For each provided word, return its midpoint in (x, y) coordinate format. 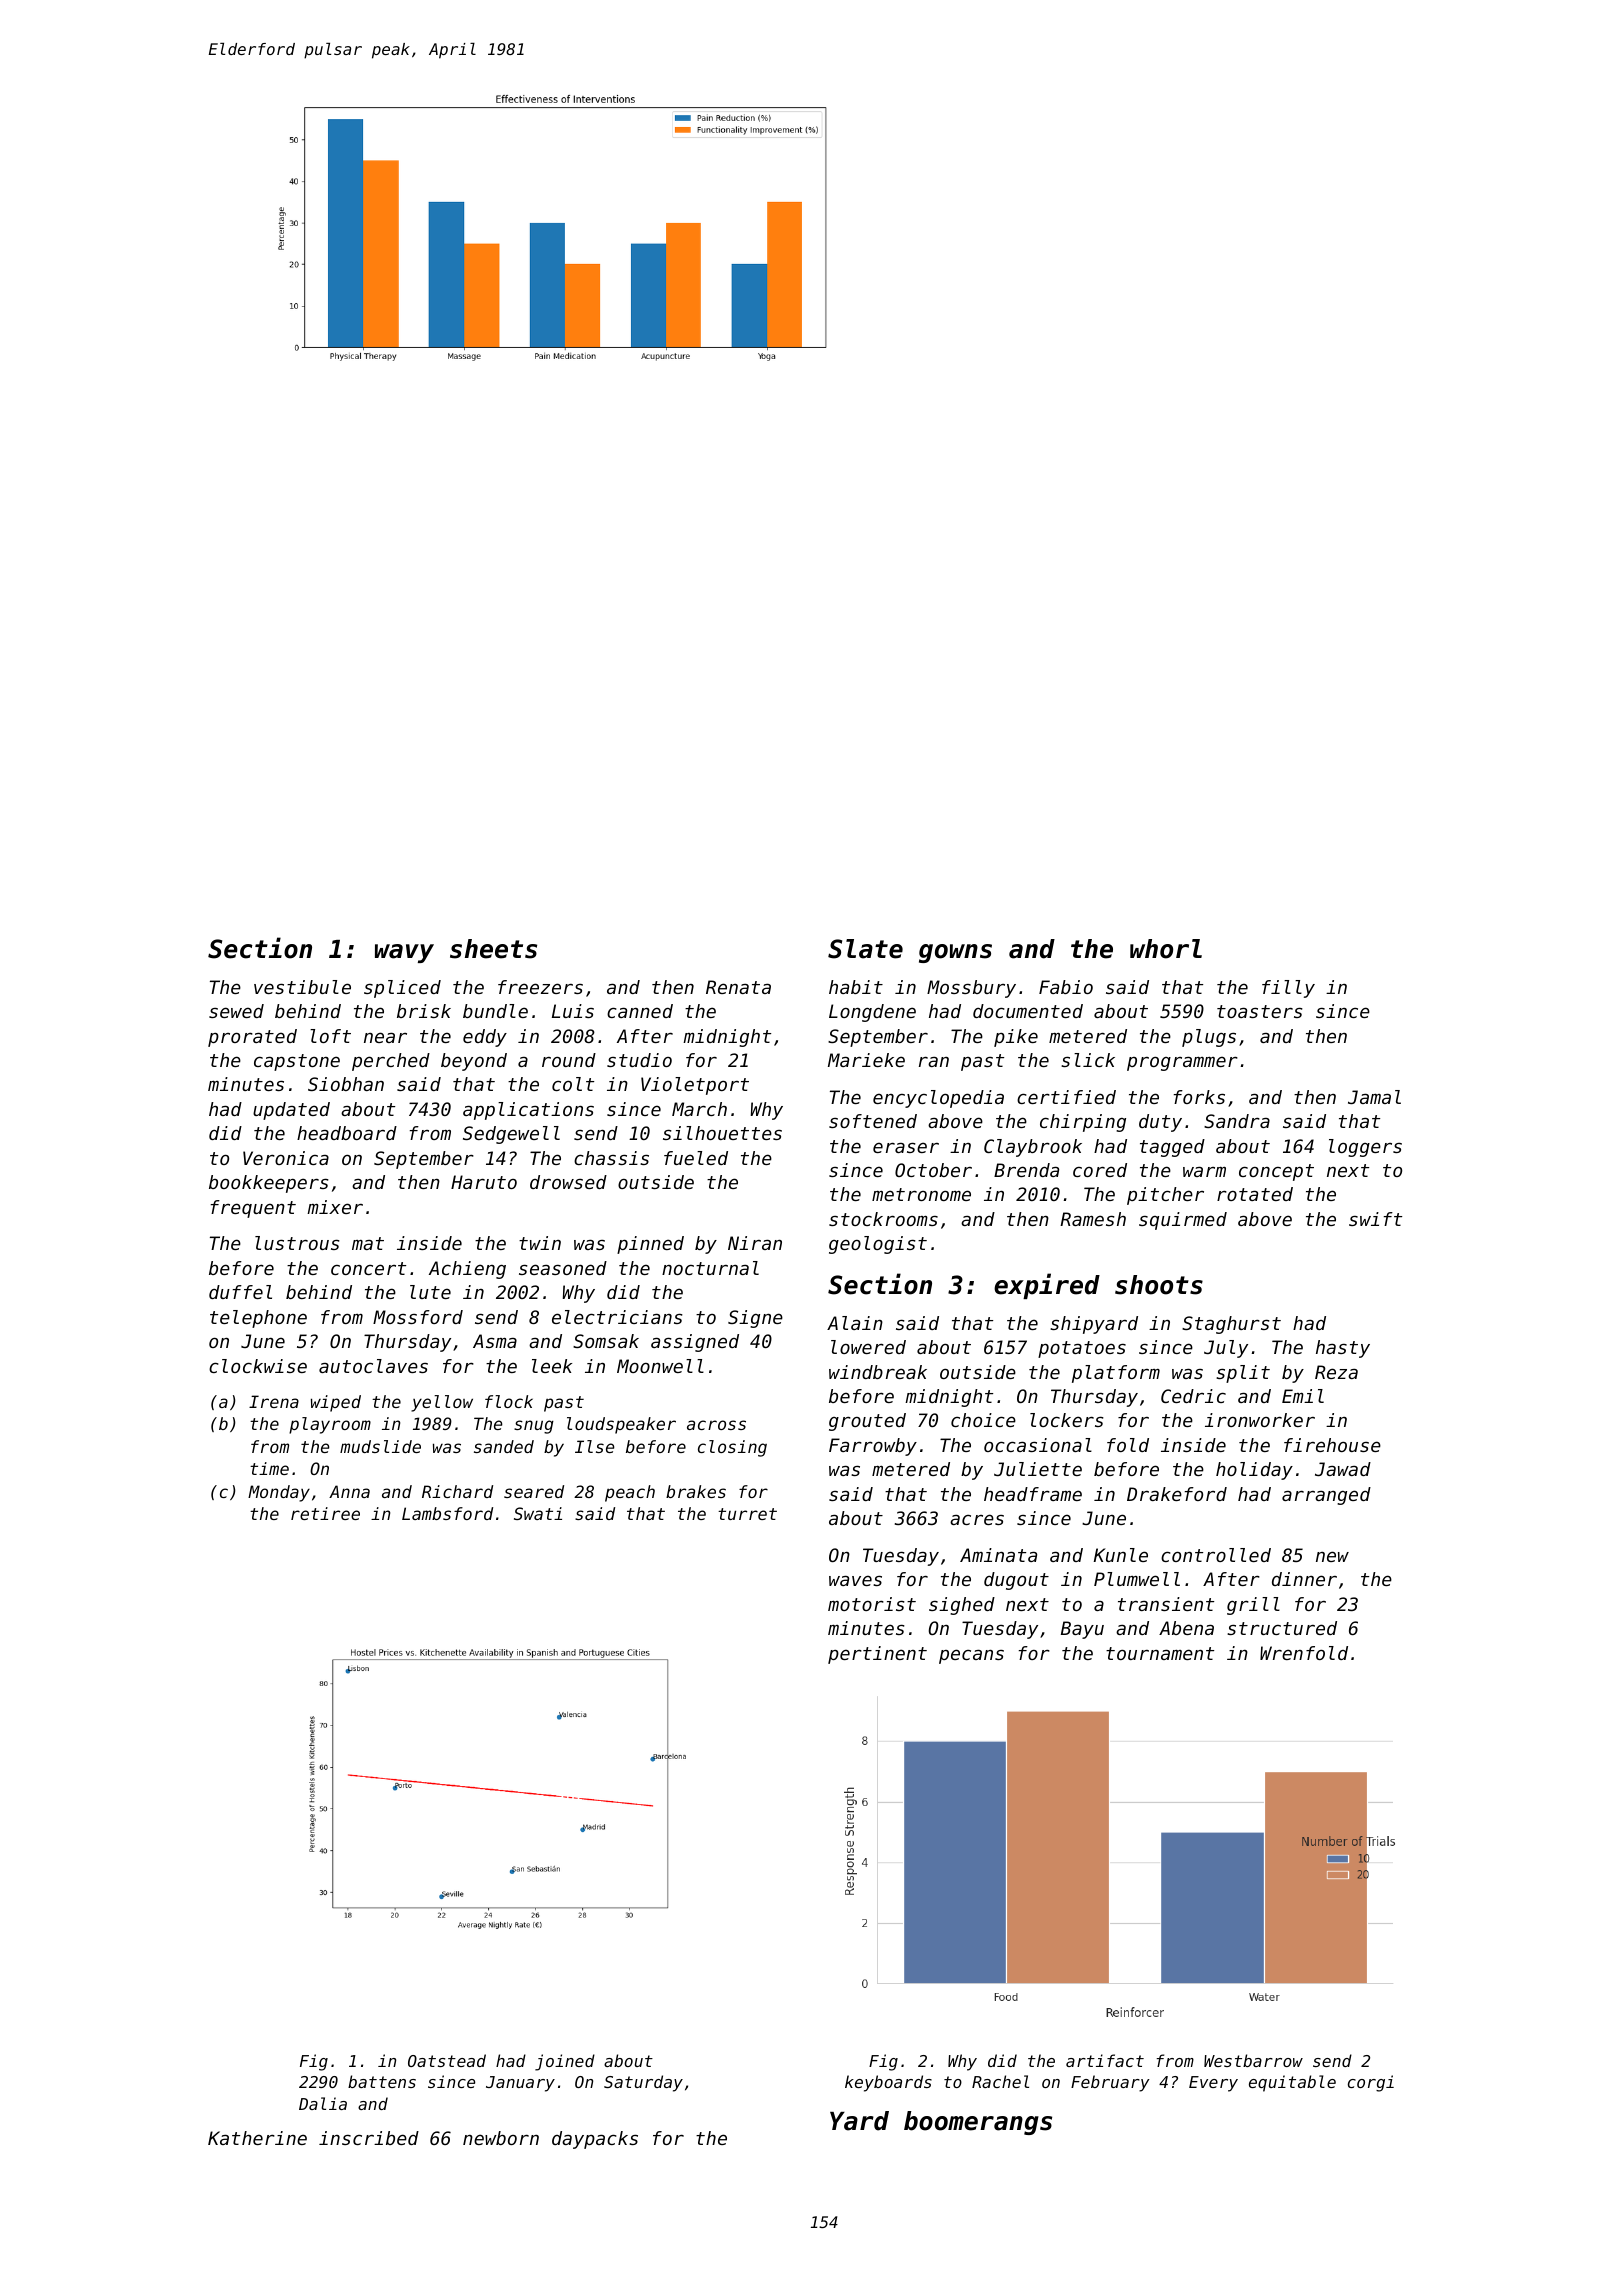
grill (1253, 1606)
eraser (906, 1147)
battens (382, 2081)
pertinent (877, 1655)
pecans (971, 1656)
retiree (325, 1513)
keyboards (888, 2083)
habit (856, 987)
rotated (1255, 1194)
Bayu (1082, 1630)
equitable (1292, 2083)
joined (565, 2062)
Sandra (1237, 1121)
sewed (236, 1011)
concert (368, 1268)
